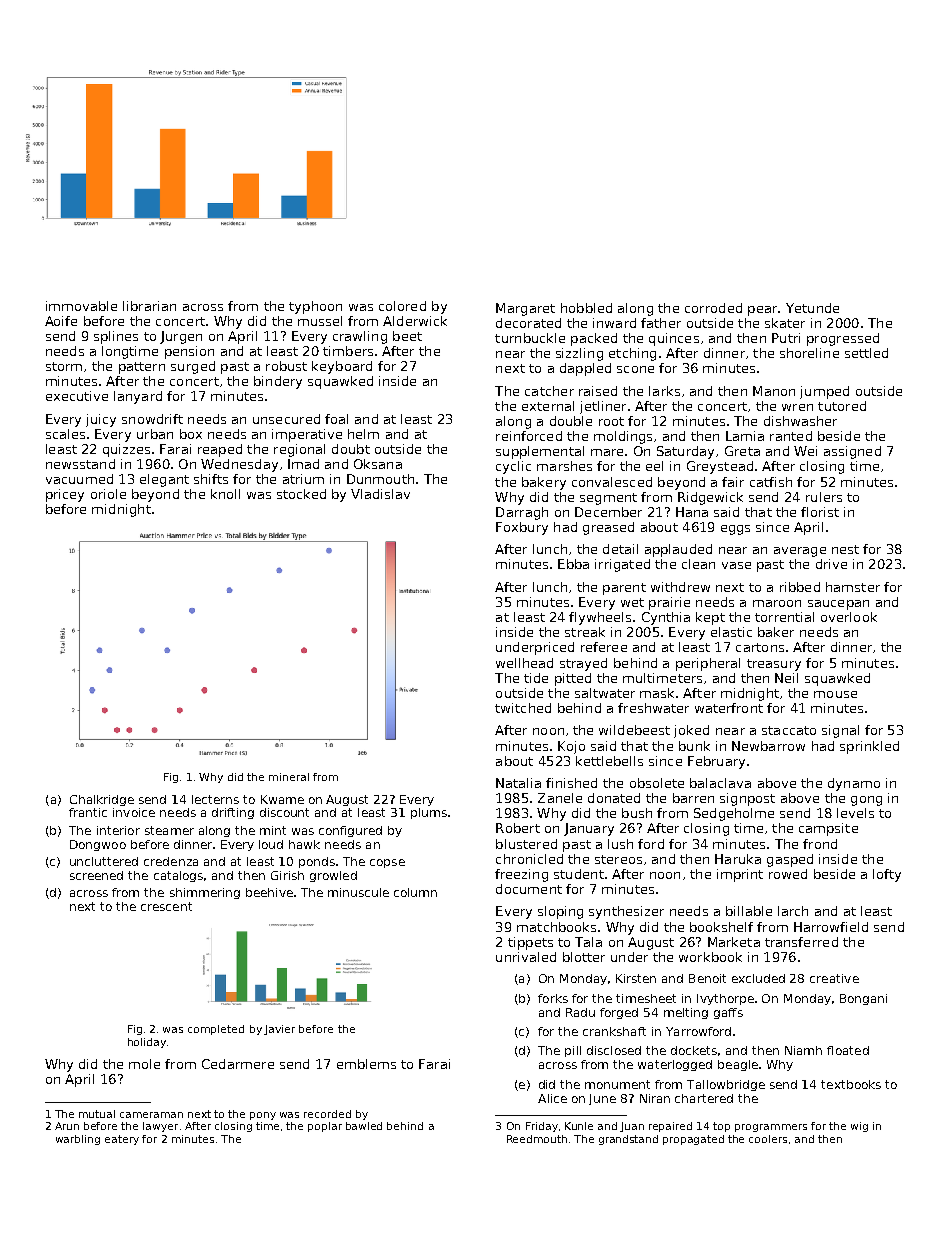 This document has width=952, height=1233. What do you see at coordinates (525, 309) in the document?
I see `Margaret` at bounding box center [525, 309].
